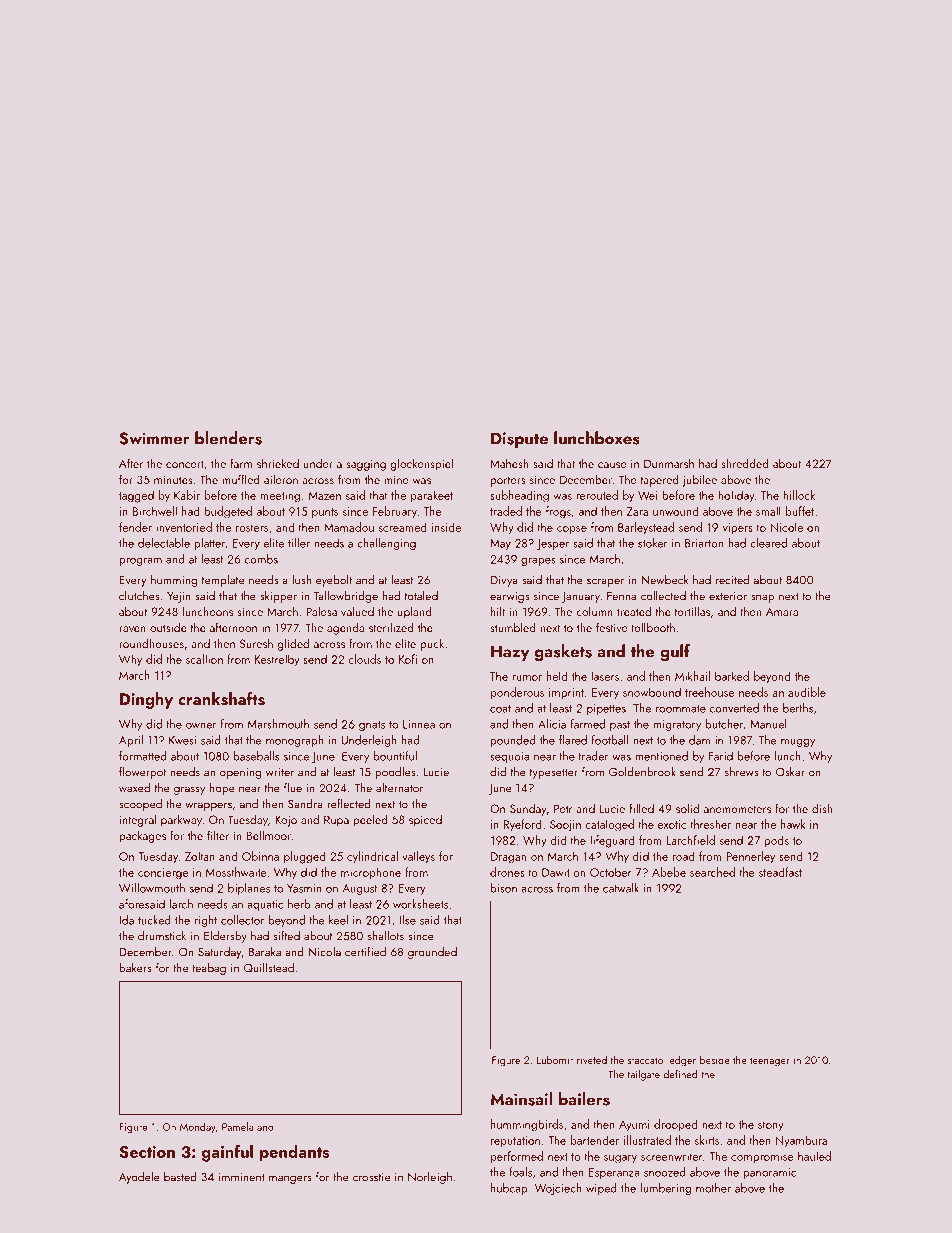 The width and height of the document is (952, 1233). Describe the element at coordinates (419, 724) in the document. I see `Linnea` at that location.
